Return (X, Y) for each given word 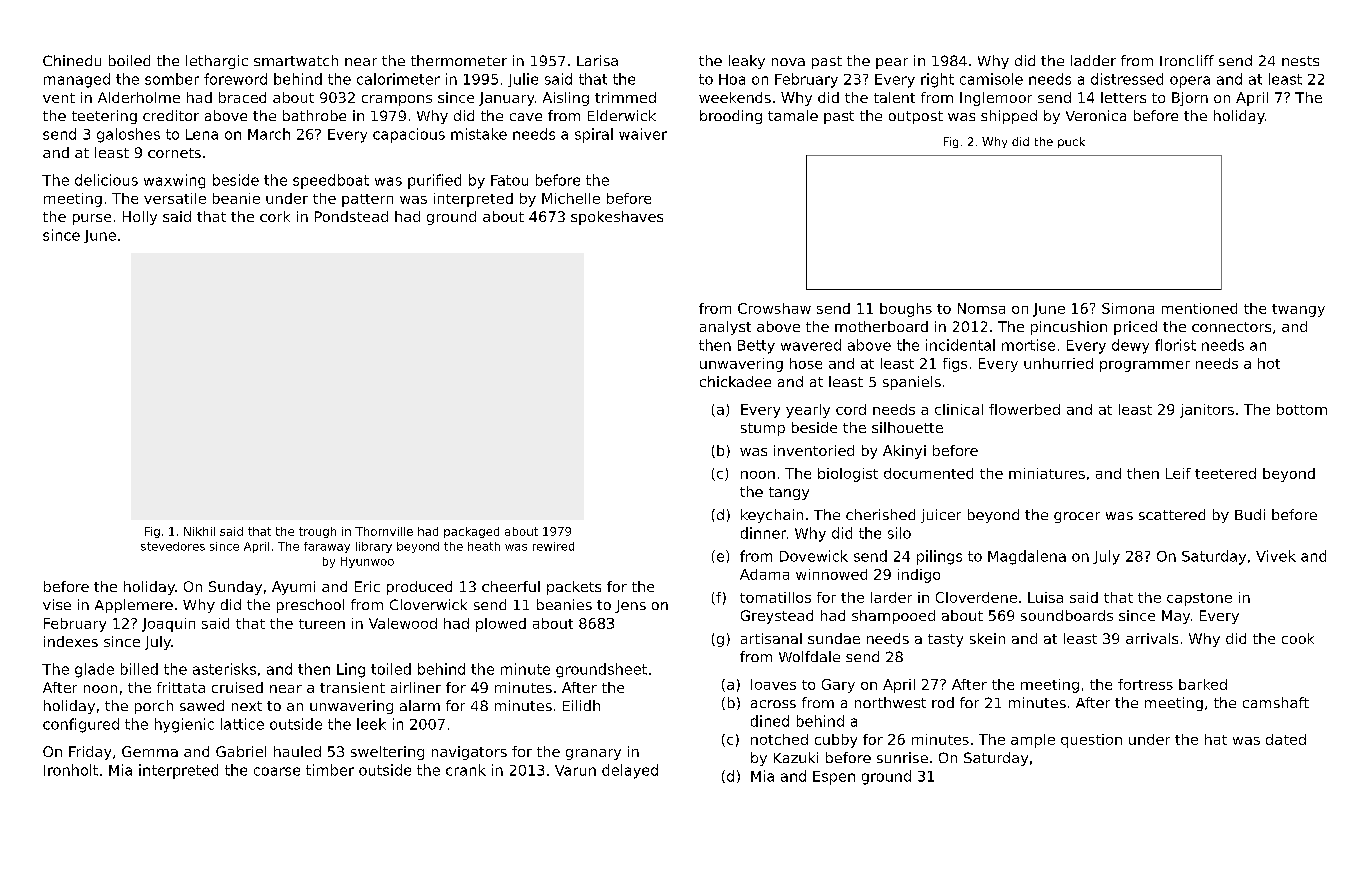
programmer (1145, 366)
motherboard (881, 326)
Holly (140, 218)
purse (92, 219)
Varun (575, 770)
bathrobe (314, 115)
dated (1286, 739)
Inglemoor (996, 99)
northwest (890, 702)
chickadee (735, 381)
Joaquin (168, 625)
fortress (1145, 684)
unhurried (1058, 363)
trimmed (625, 97)
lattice (242, 724)
